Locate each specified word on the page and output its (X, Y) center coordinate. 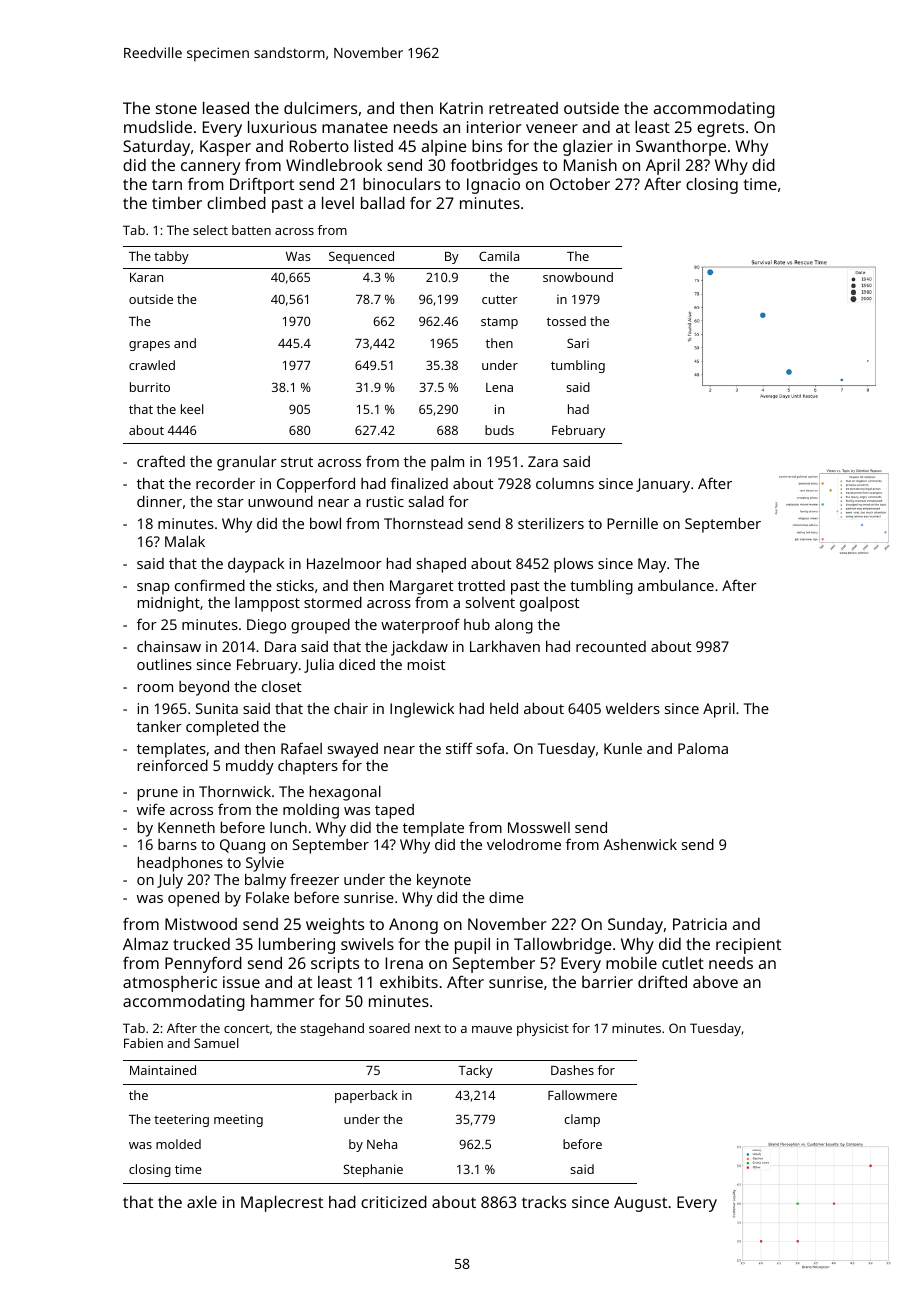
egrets (720, 129)
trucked (201, 944)
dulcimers (320, 108)
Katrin (461, 108)
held (504, 708)
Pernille (632, 523)
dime (506, 897)
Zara (543, 461)
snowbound (578, 277)
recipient (748, 946)
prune (158, 795)
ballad (383, 203)
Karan (146, 277)
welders (633, 708)
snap (153, 589)
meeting (238, 1120)
